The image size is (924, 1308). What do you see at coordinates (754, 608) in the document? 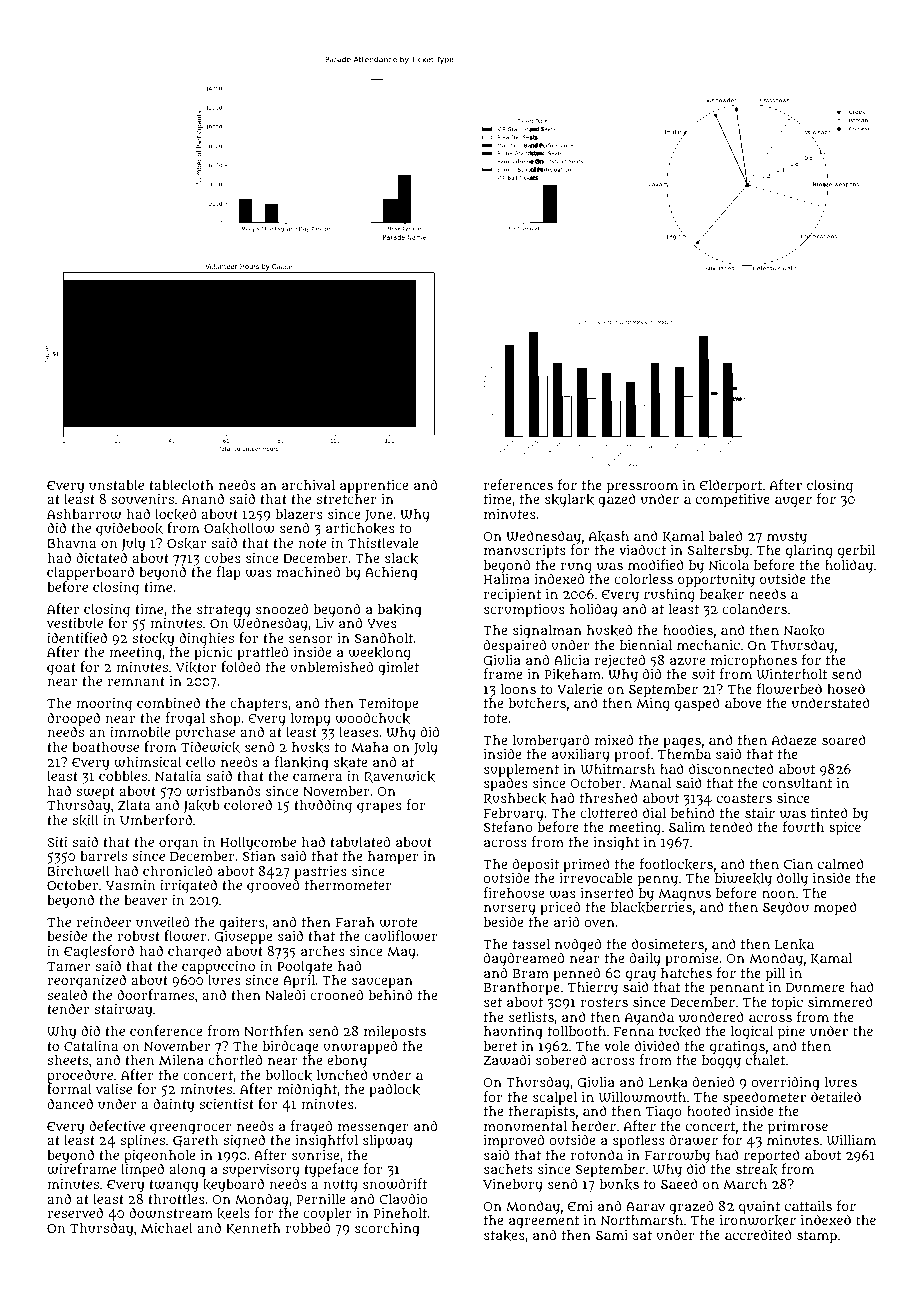
I see `colanders` at bounding box center [754, 608].
